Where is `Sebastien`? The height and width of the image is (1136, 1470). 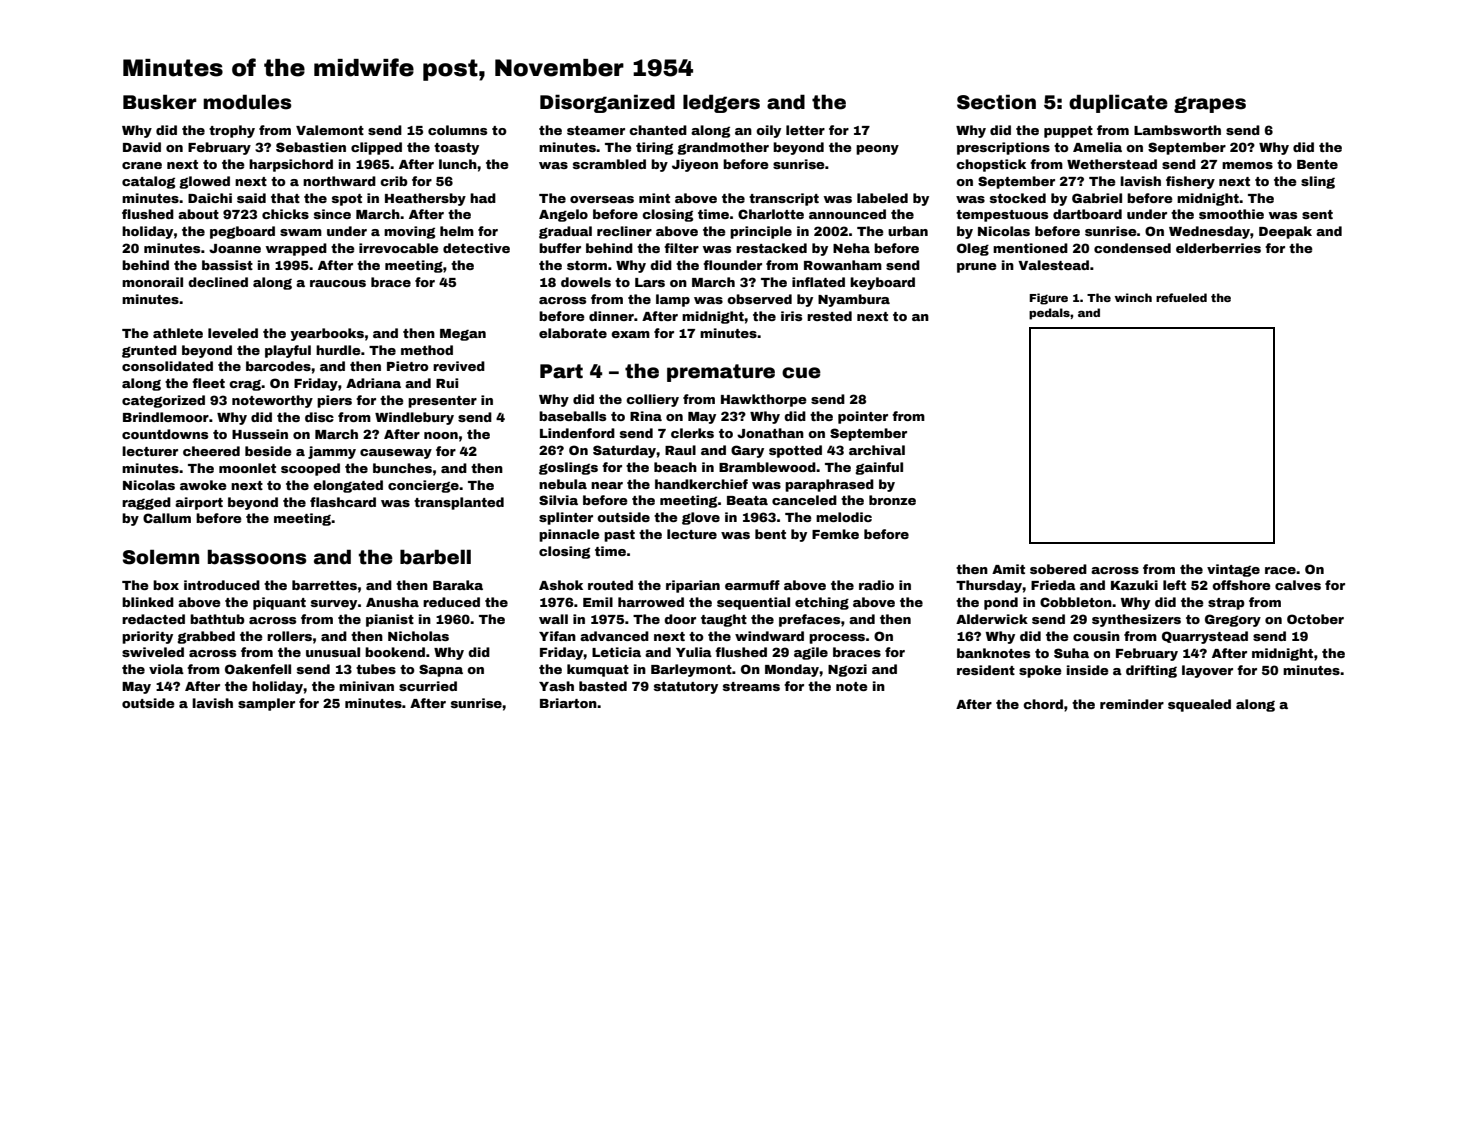
Sebastien is located at coordinates (311, 147).
